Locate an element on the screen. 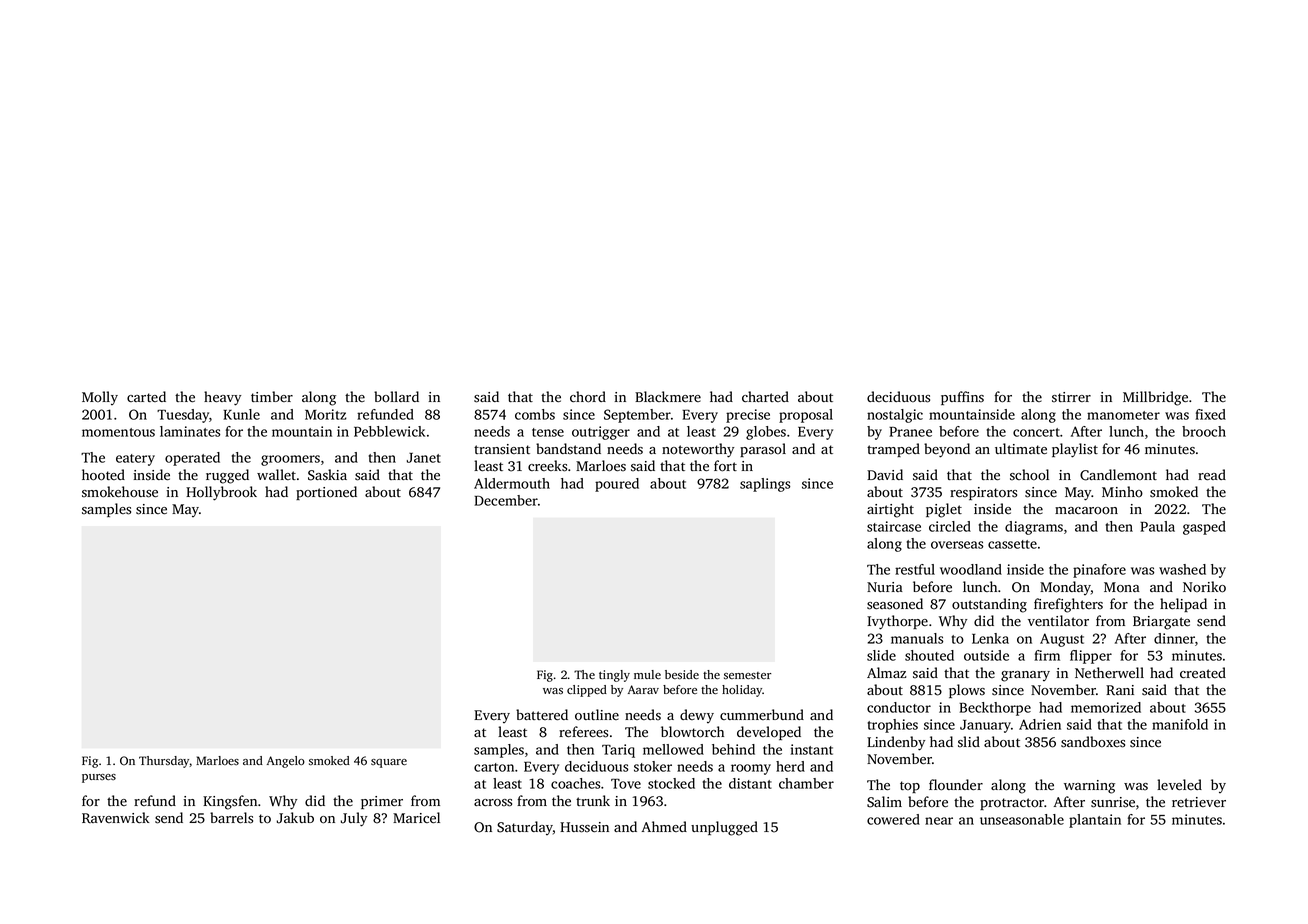 The image size is (1308, 924). mellowed is located at coordinates (673, 749).
